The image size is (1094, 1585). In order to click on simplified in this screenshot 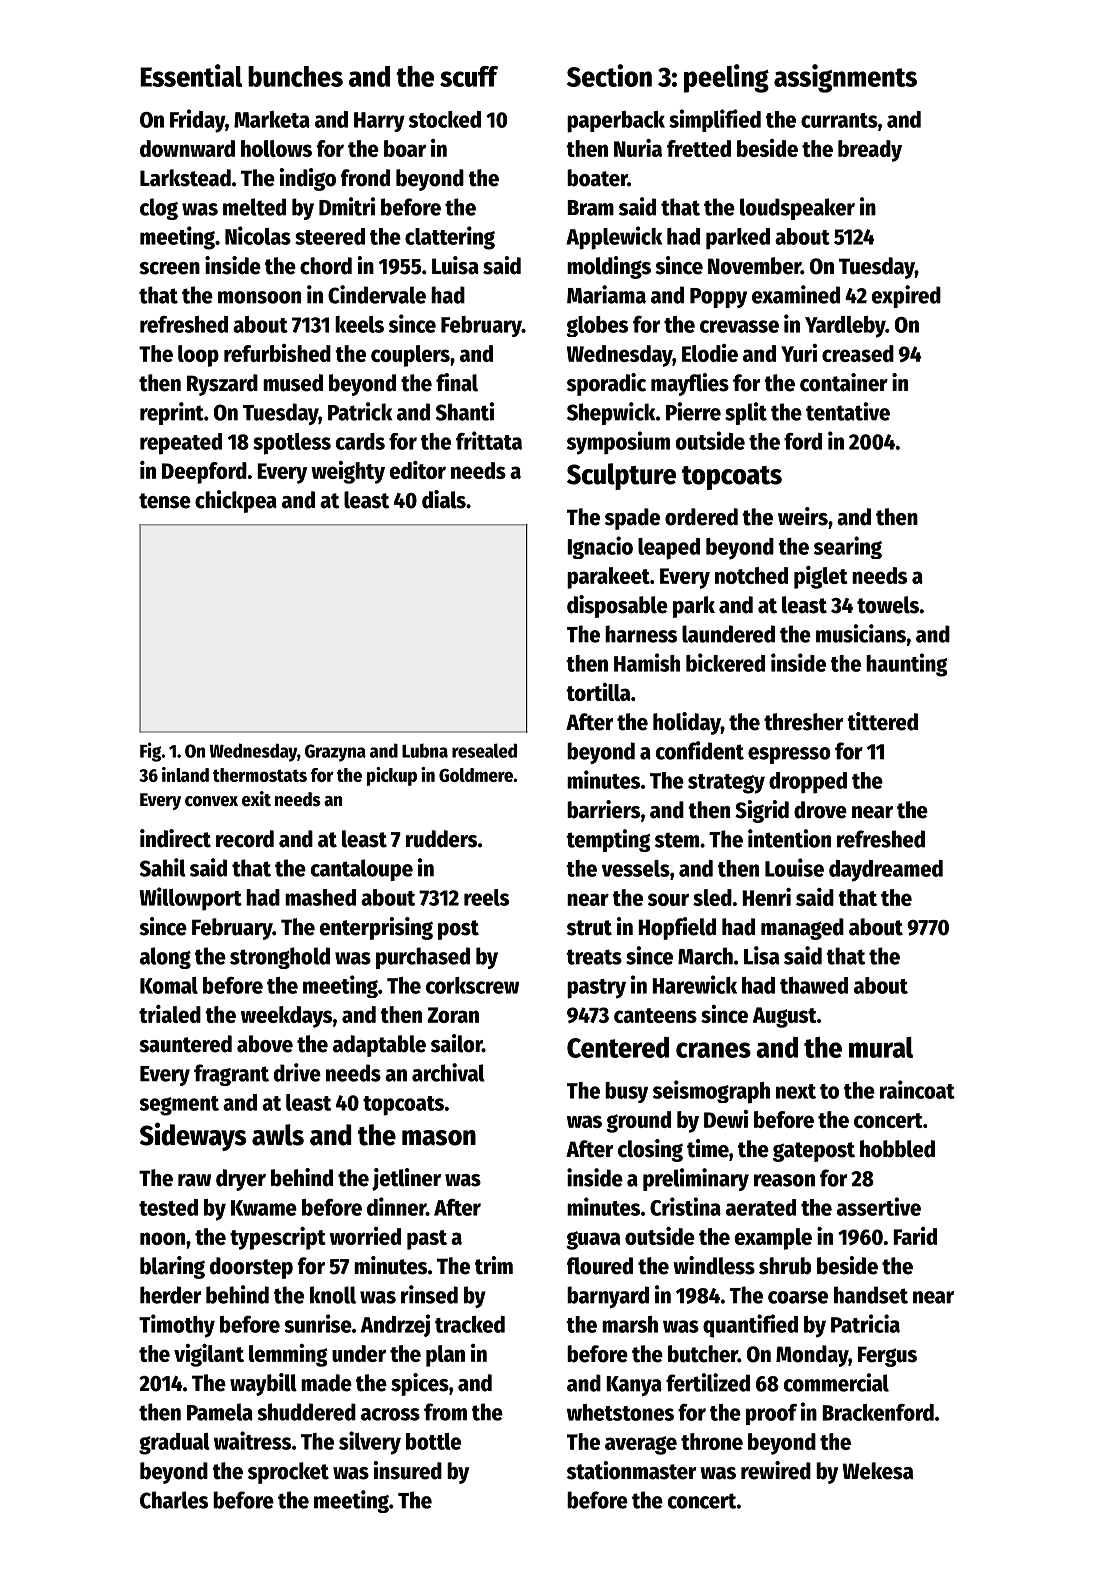, I will do `click(715, 120)`.
